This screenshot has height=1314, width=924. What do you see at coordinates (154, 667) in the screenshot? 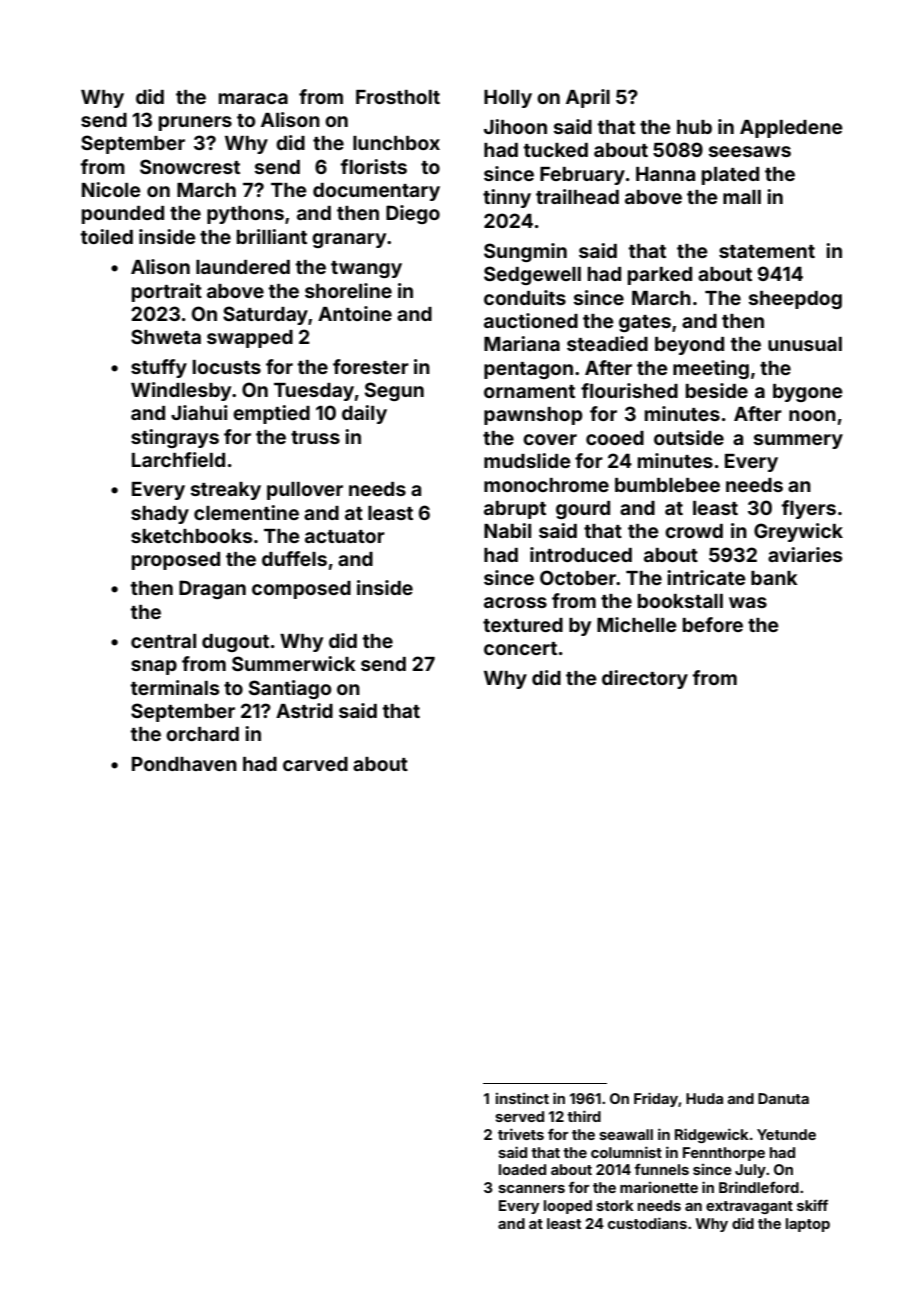
I see `snap` at bounding box center [154, 667].
